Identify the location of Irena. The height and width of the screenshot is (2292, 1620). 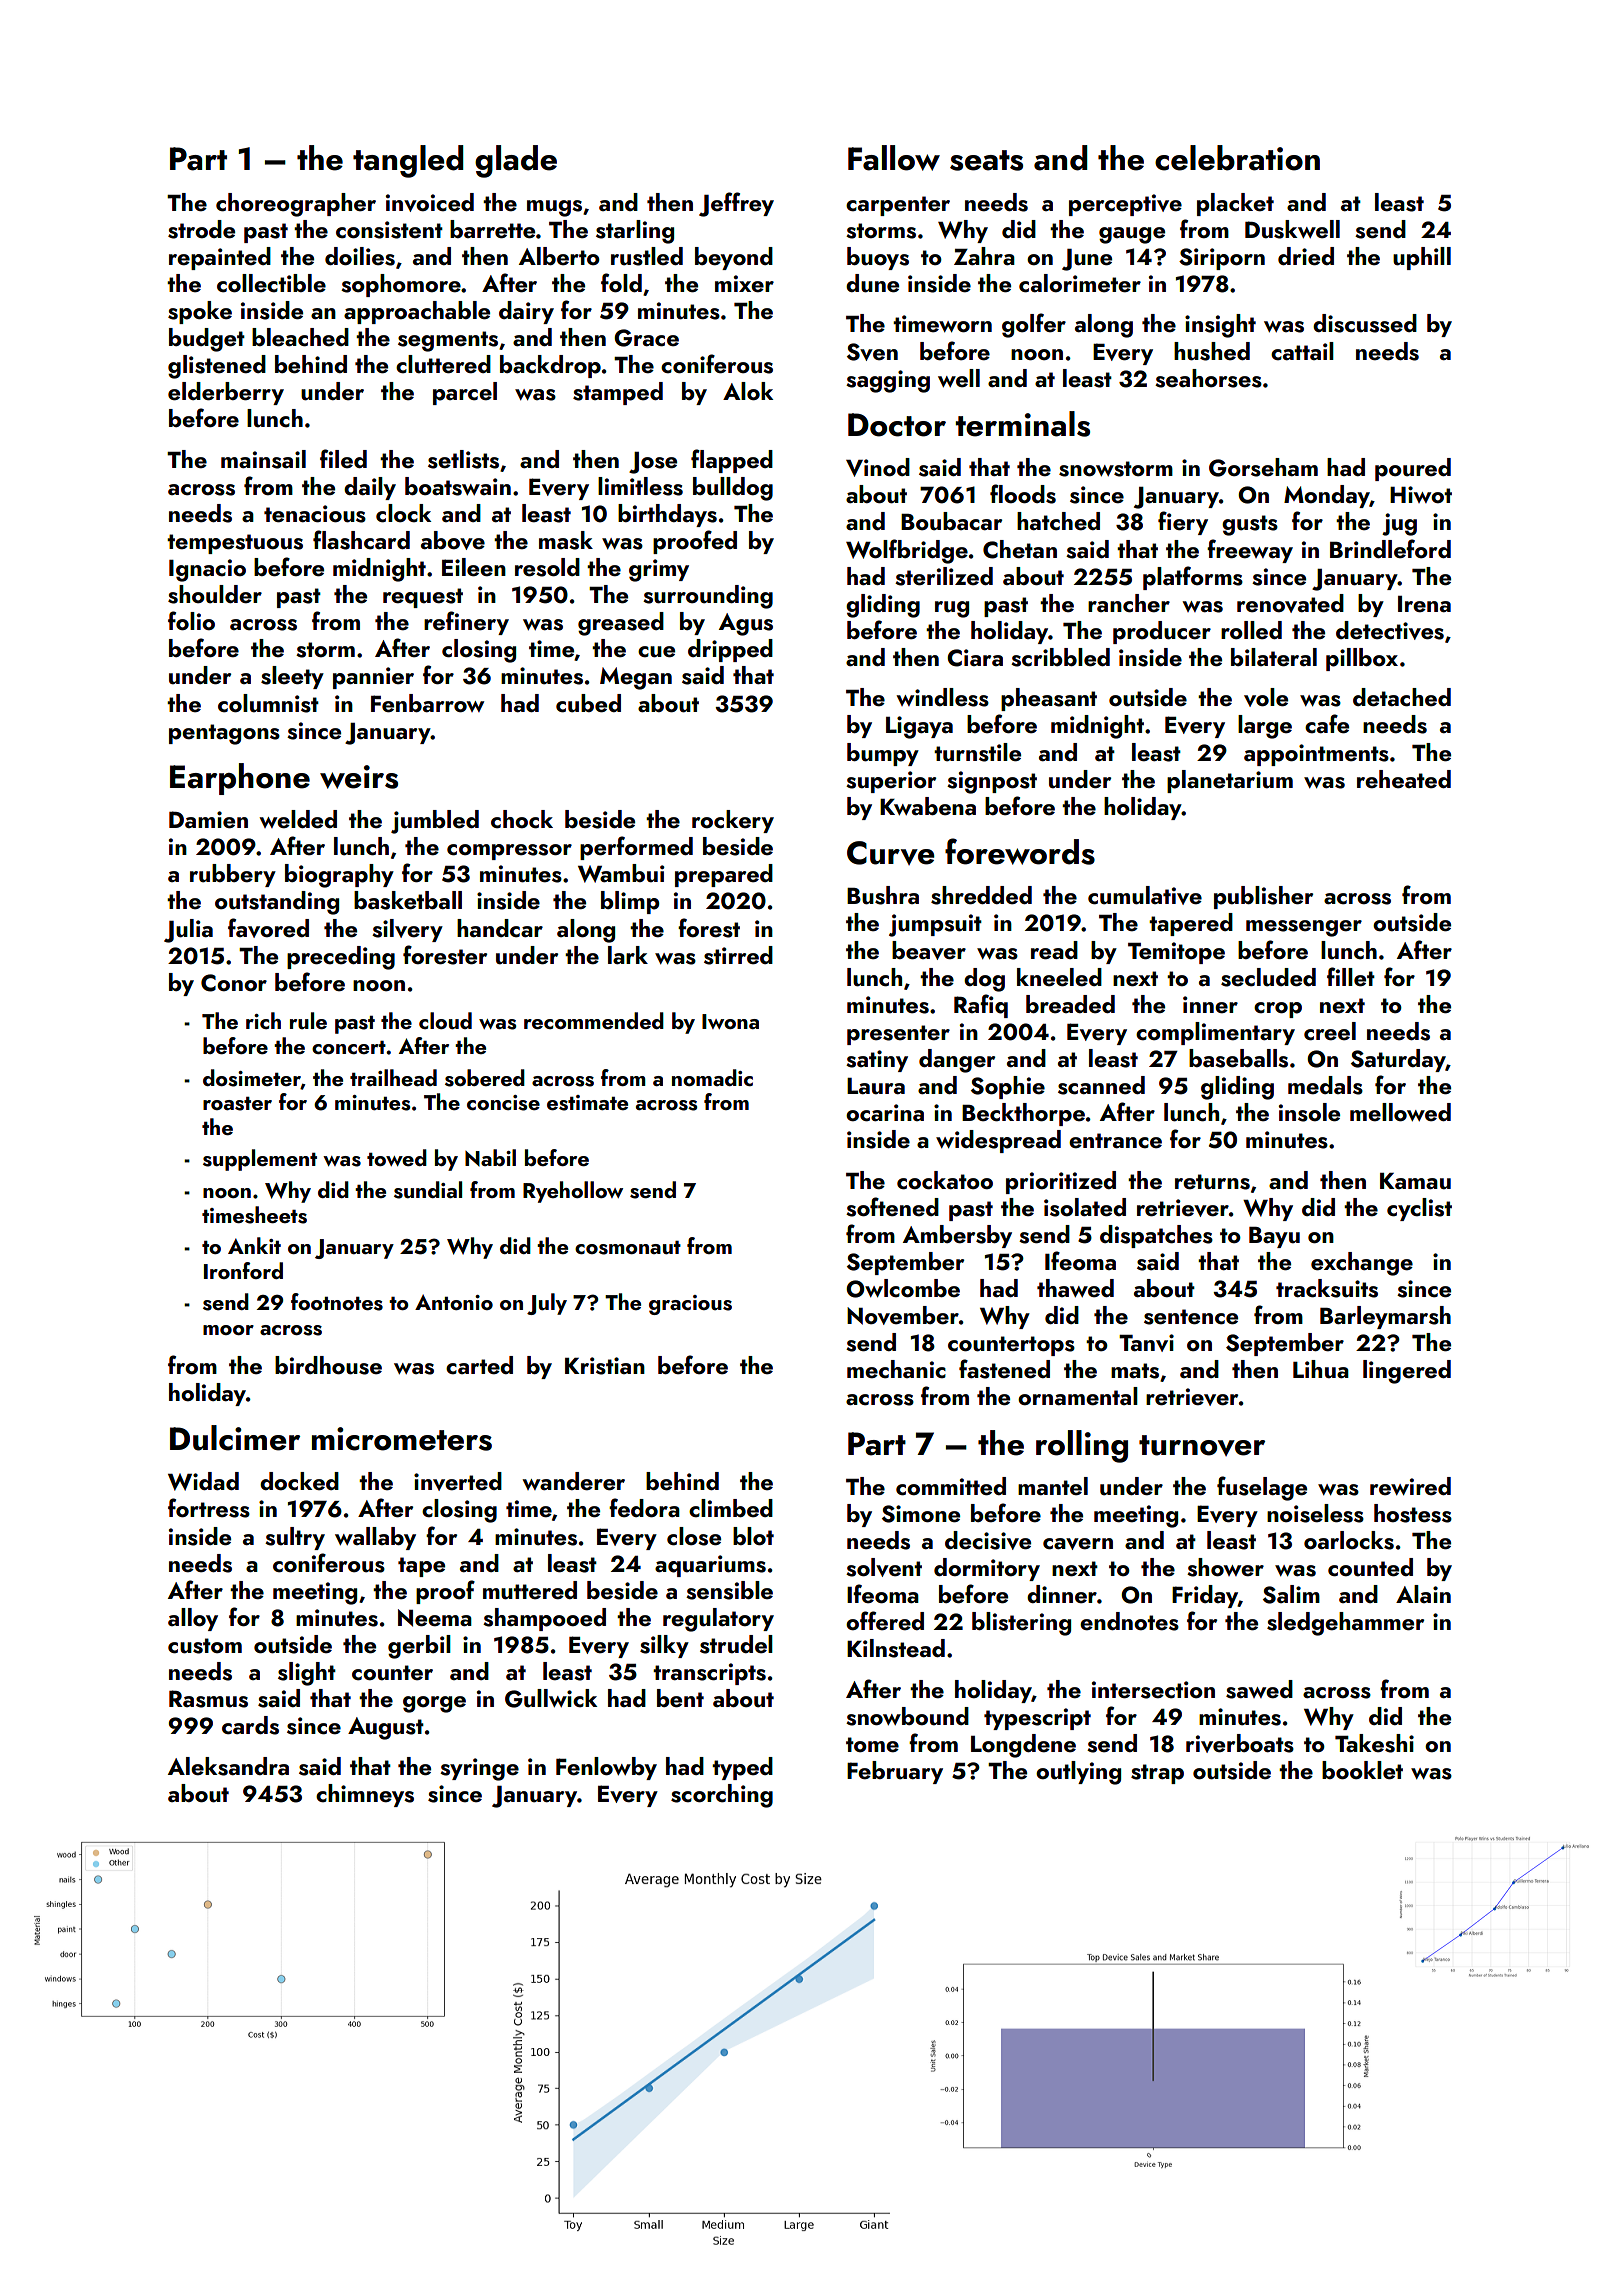
(1424, 604).
